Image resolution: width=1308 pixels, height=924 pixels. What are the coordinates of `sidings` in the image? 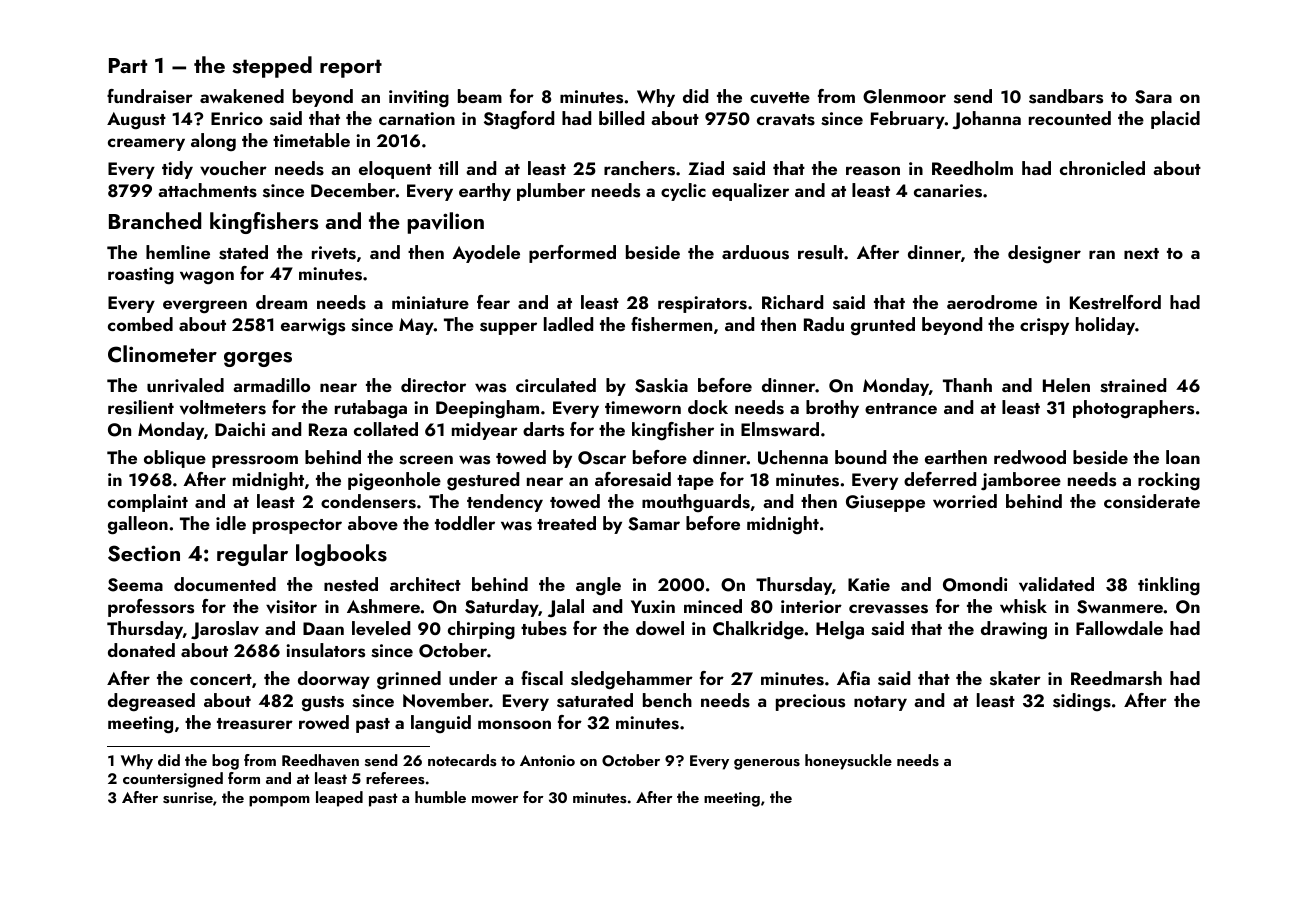 It's located at (1082, 702).
